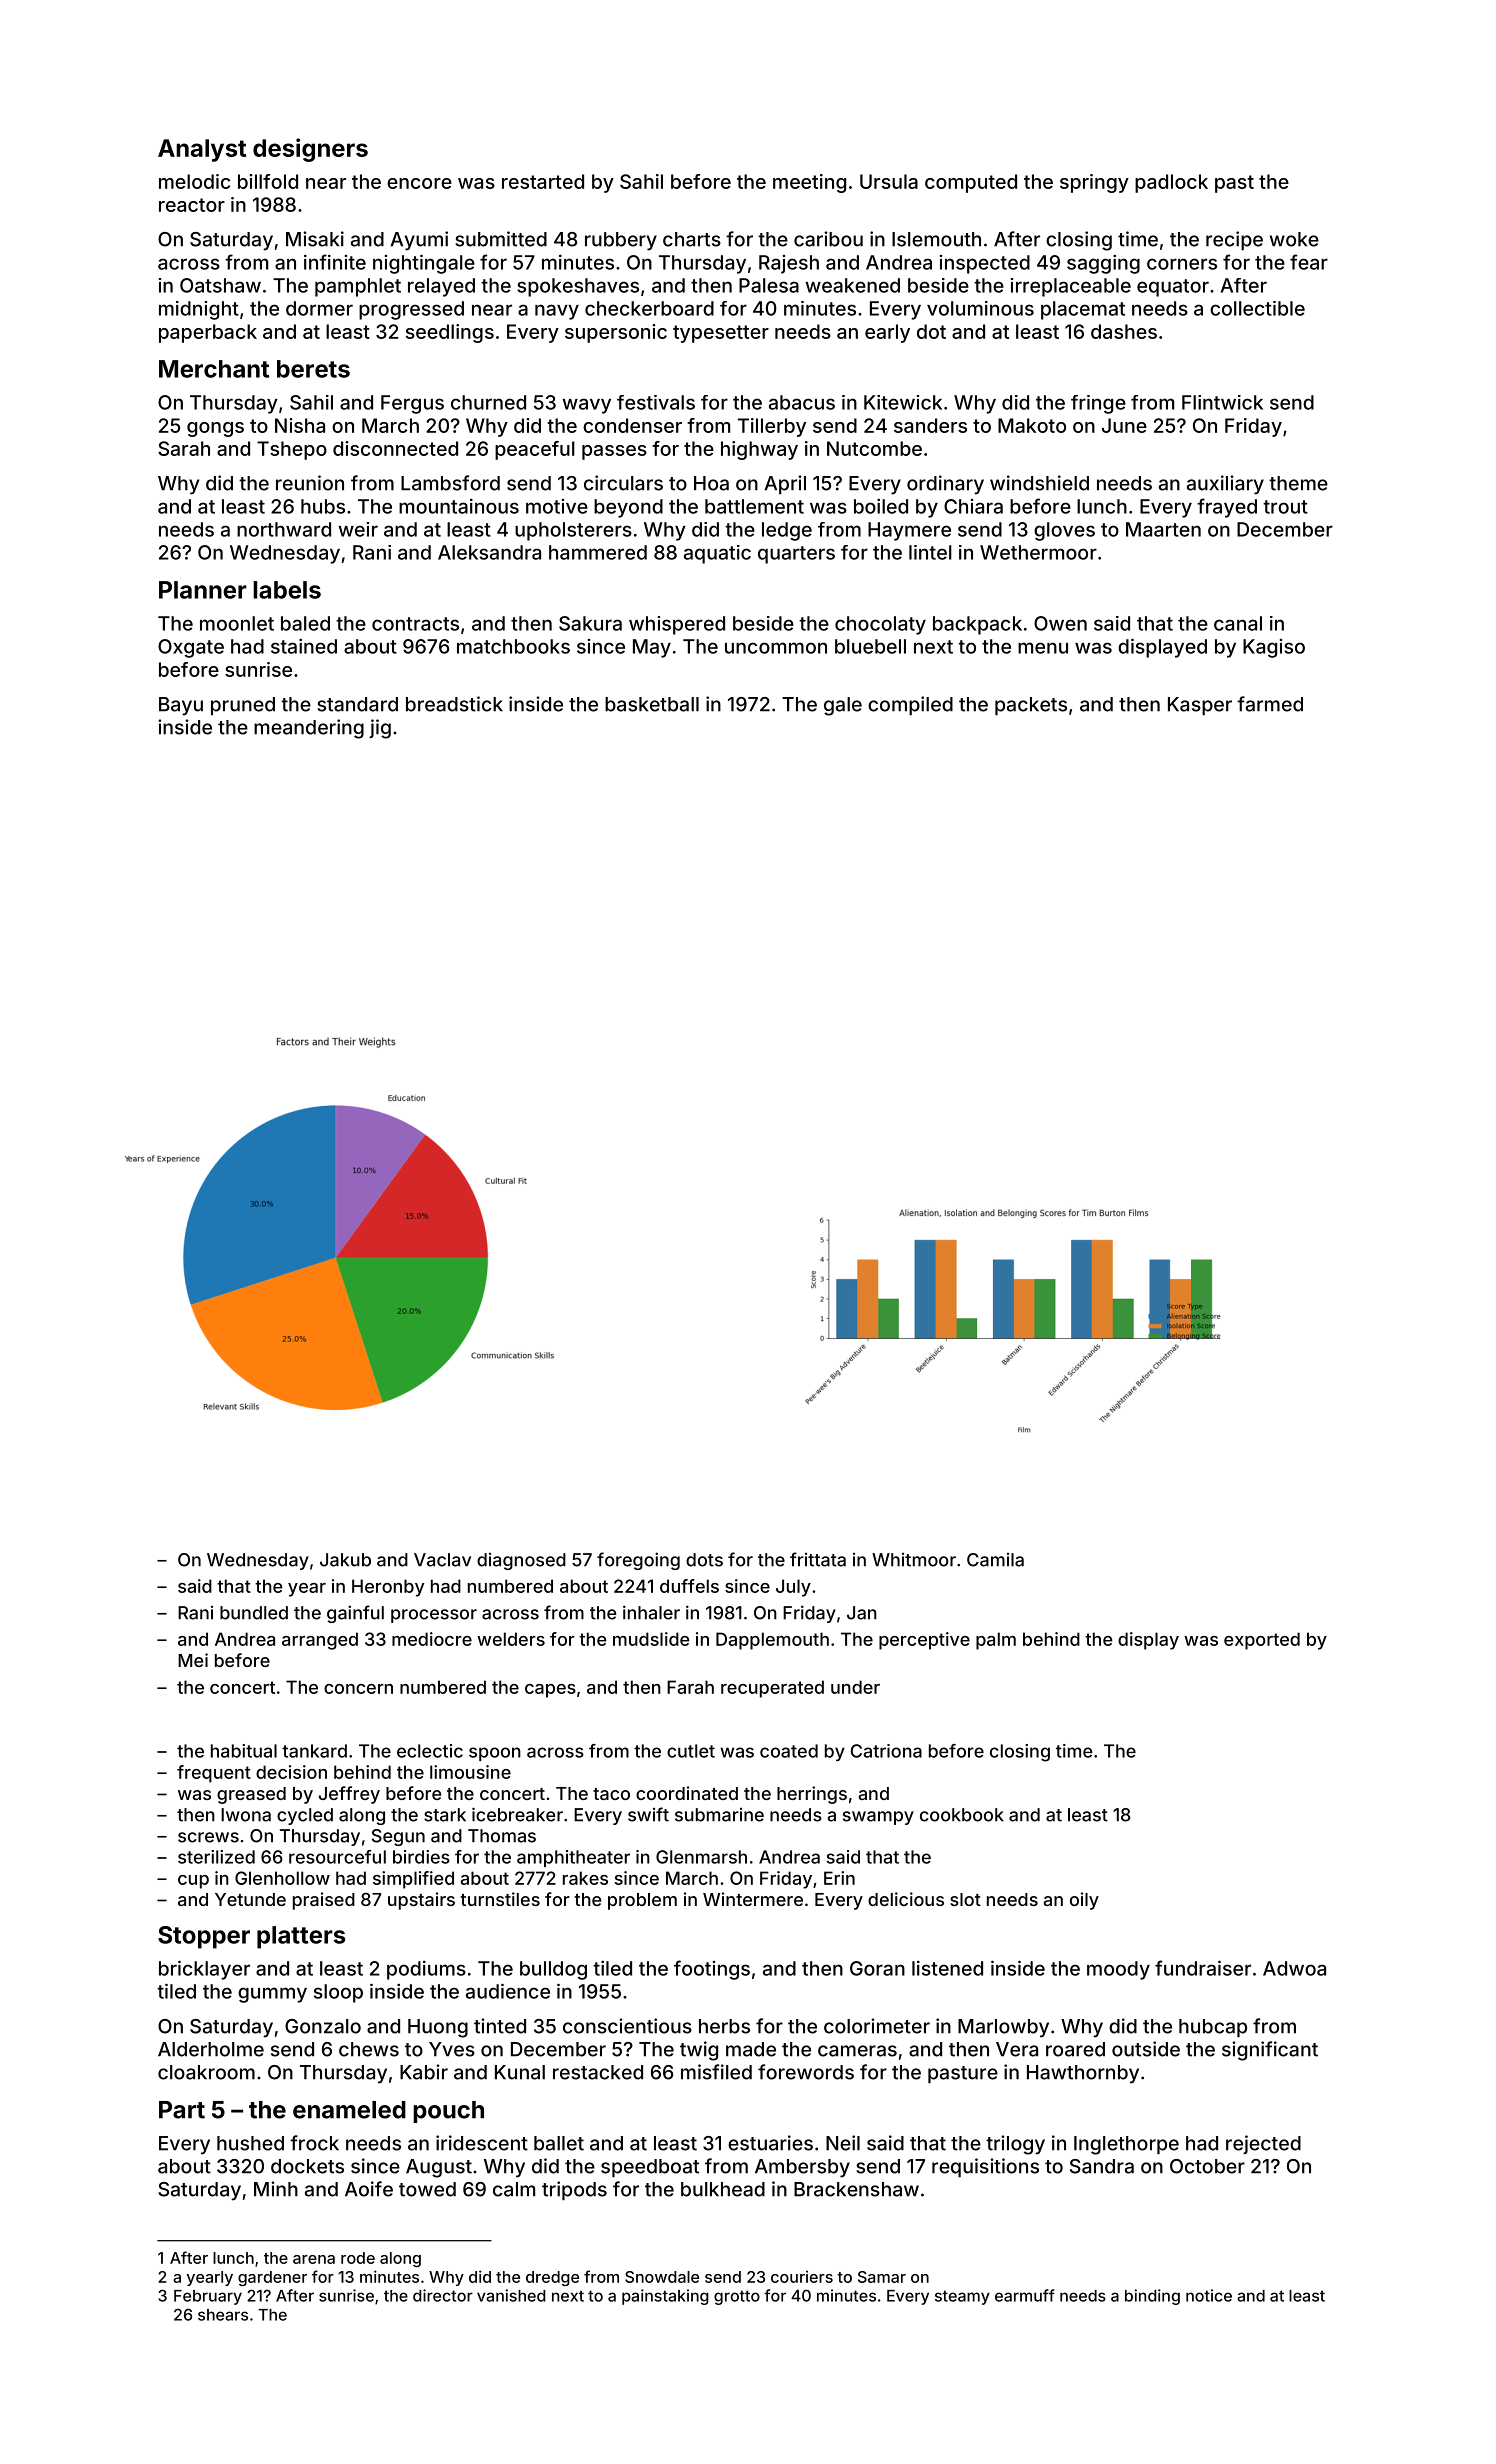 This screenshot has height=2464, width=1496. I want to click on packets, so click(1031, 706).
